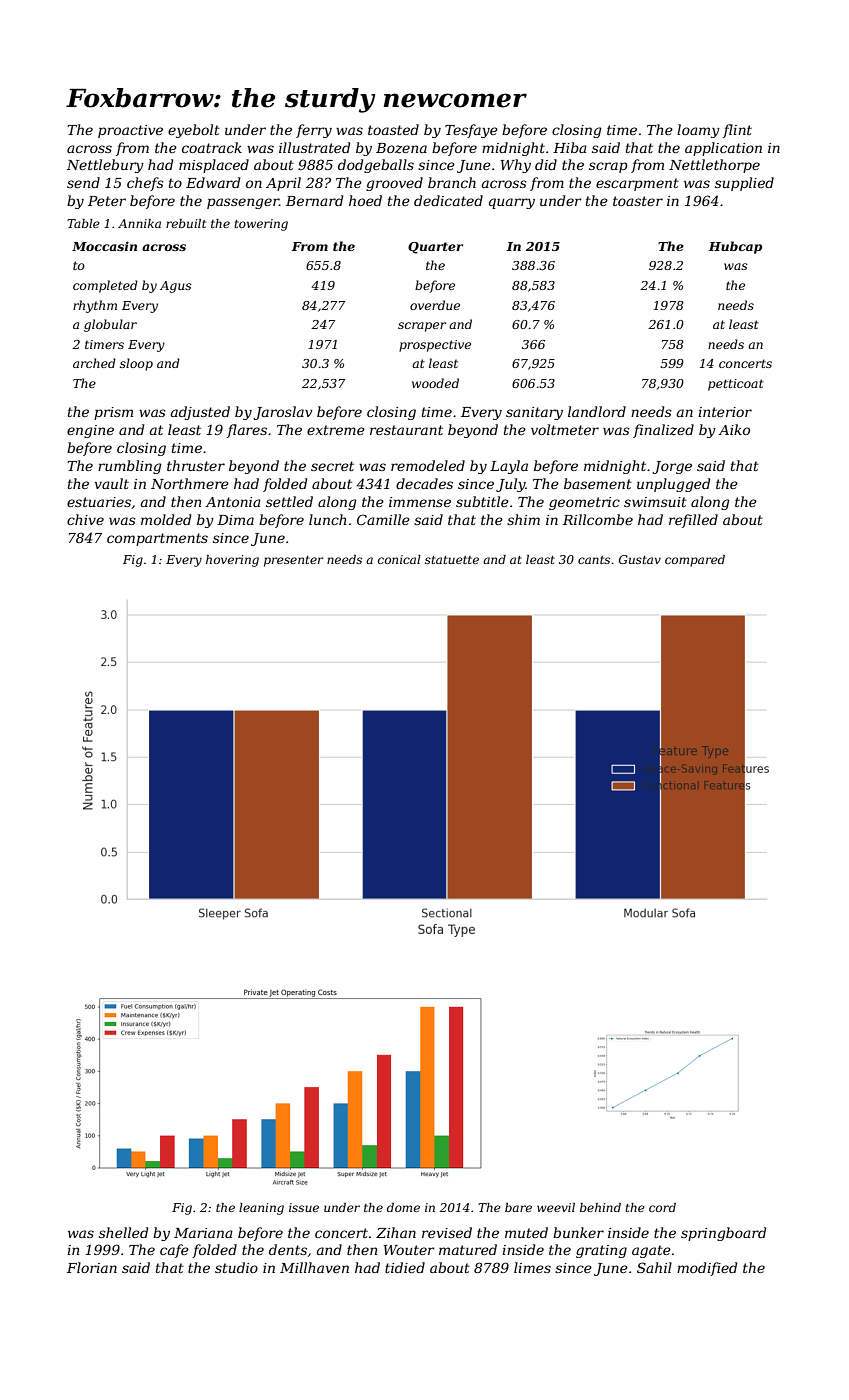  I want to click on conical, so click(399, 559).
